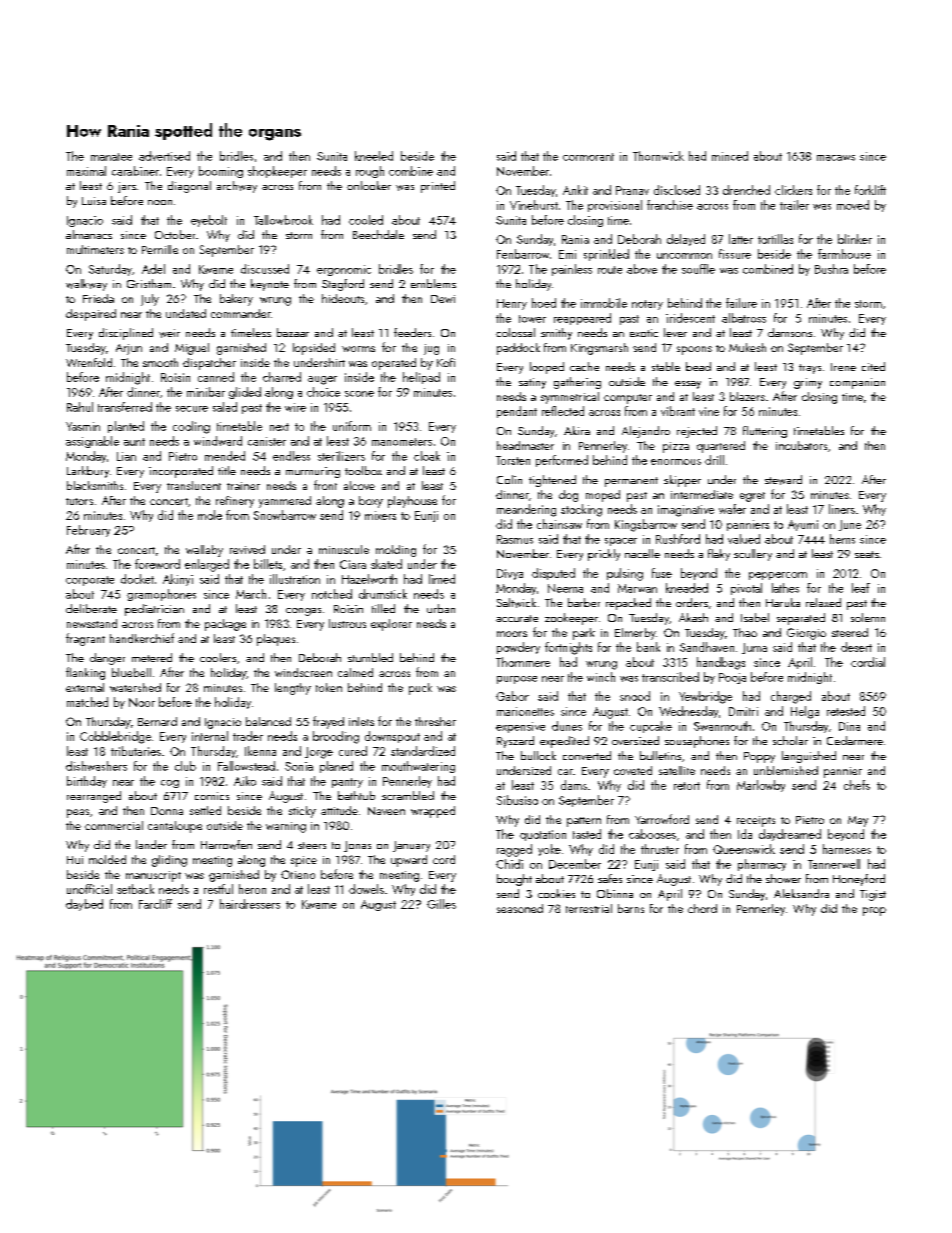 This screenshot has width=952, height=1233. Describe the element at coordinates (775, 239) in the screenshot. I see `tortillas` at that location.
